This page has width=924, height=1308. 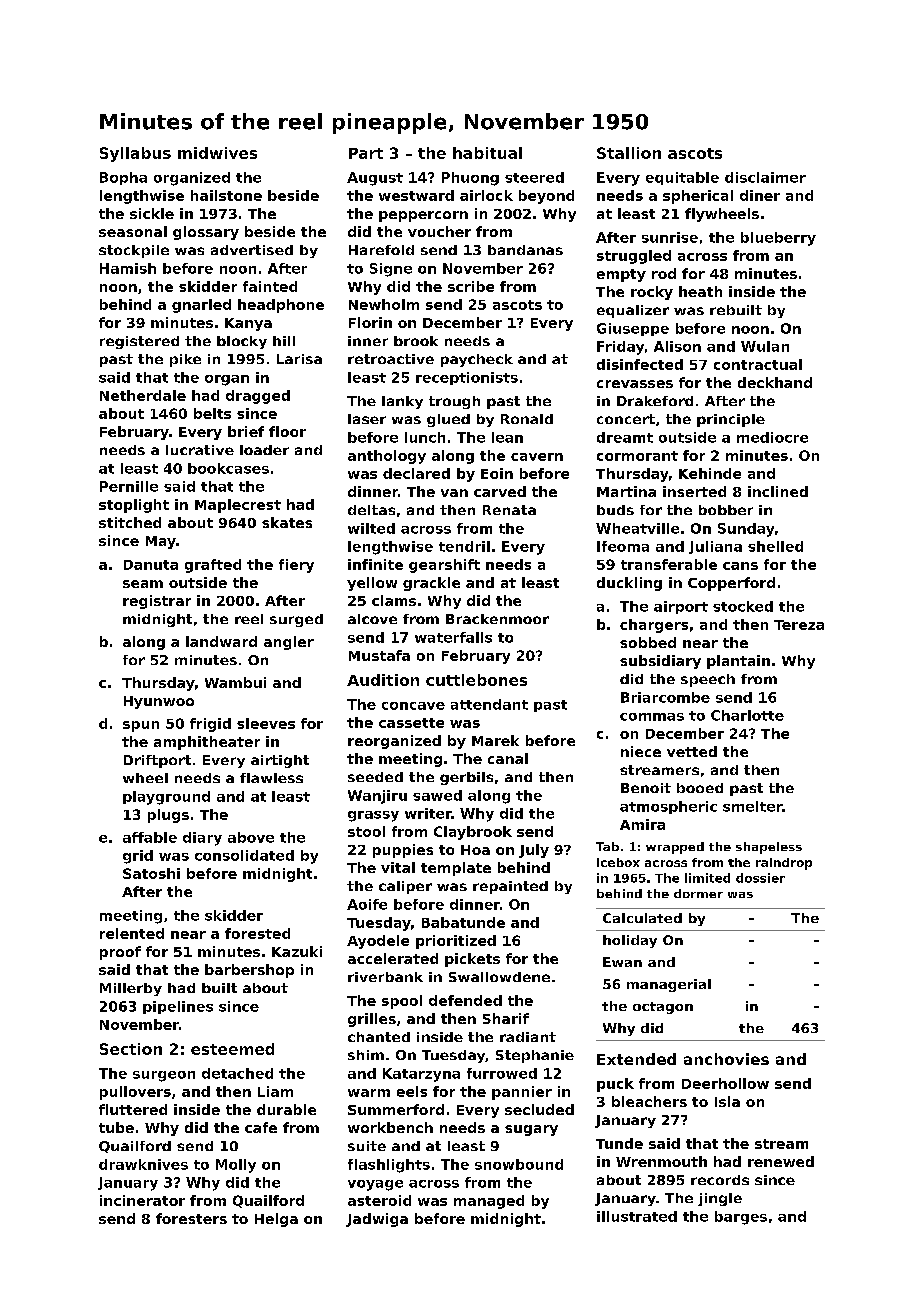 What do you see at coordinates (466, 778) in the page?
I see `gerbils` at bounding box center [466, 778].
